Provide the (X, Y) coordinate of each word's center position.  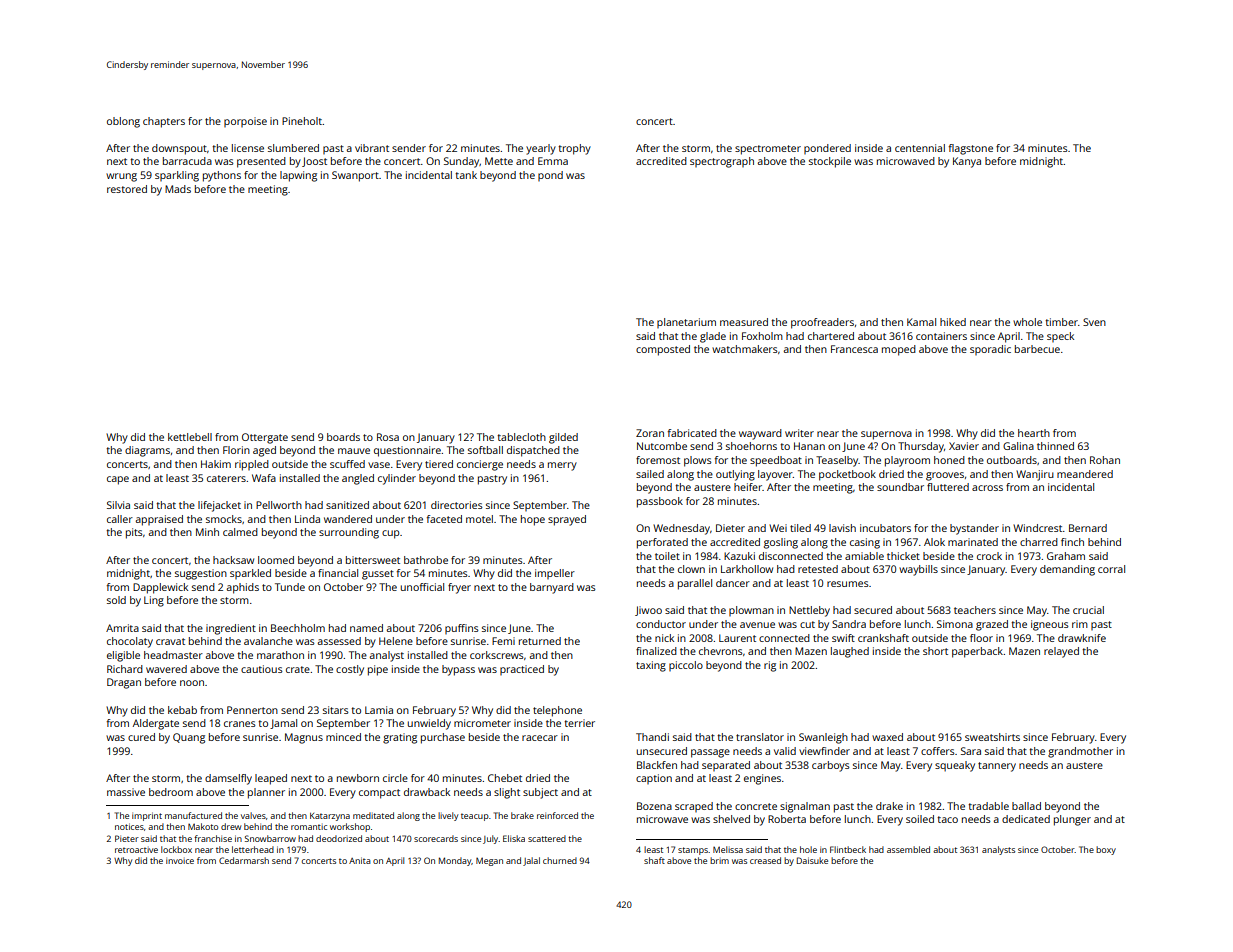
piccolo (686, 666)
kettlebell (190, 437)
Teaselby (837, 461)
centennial (920, 148)
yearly (541, 149)
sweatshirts (992, 737)
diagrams (147, 451)
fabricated (692, 433)
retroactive (136, 850)
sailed (650, 474)
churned (560, 860)
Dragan (124, 683)
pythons (222, 176)
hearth (1034, 433)
